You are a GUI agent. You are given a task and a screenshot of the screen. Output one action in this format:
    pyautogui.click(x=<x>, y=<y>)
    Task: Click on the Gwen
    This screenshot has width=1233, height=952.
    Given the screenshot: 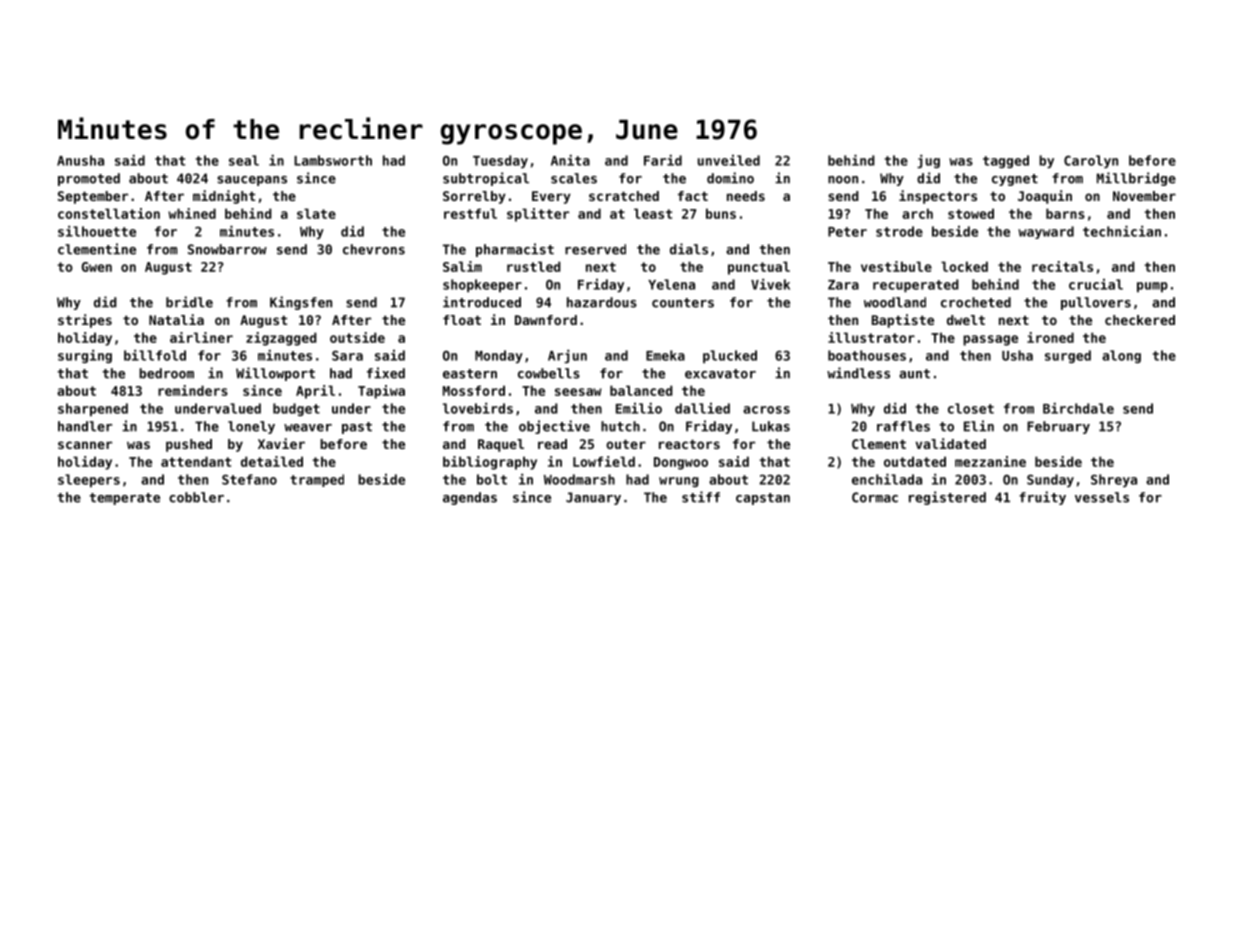 What is the action you would take?
    pyautogui.click(x=97, y=267)
